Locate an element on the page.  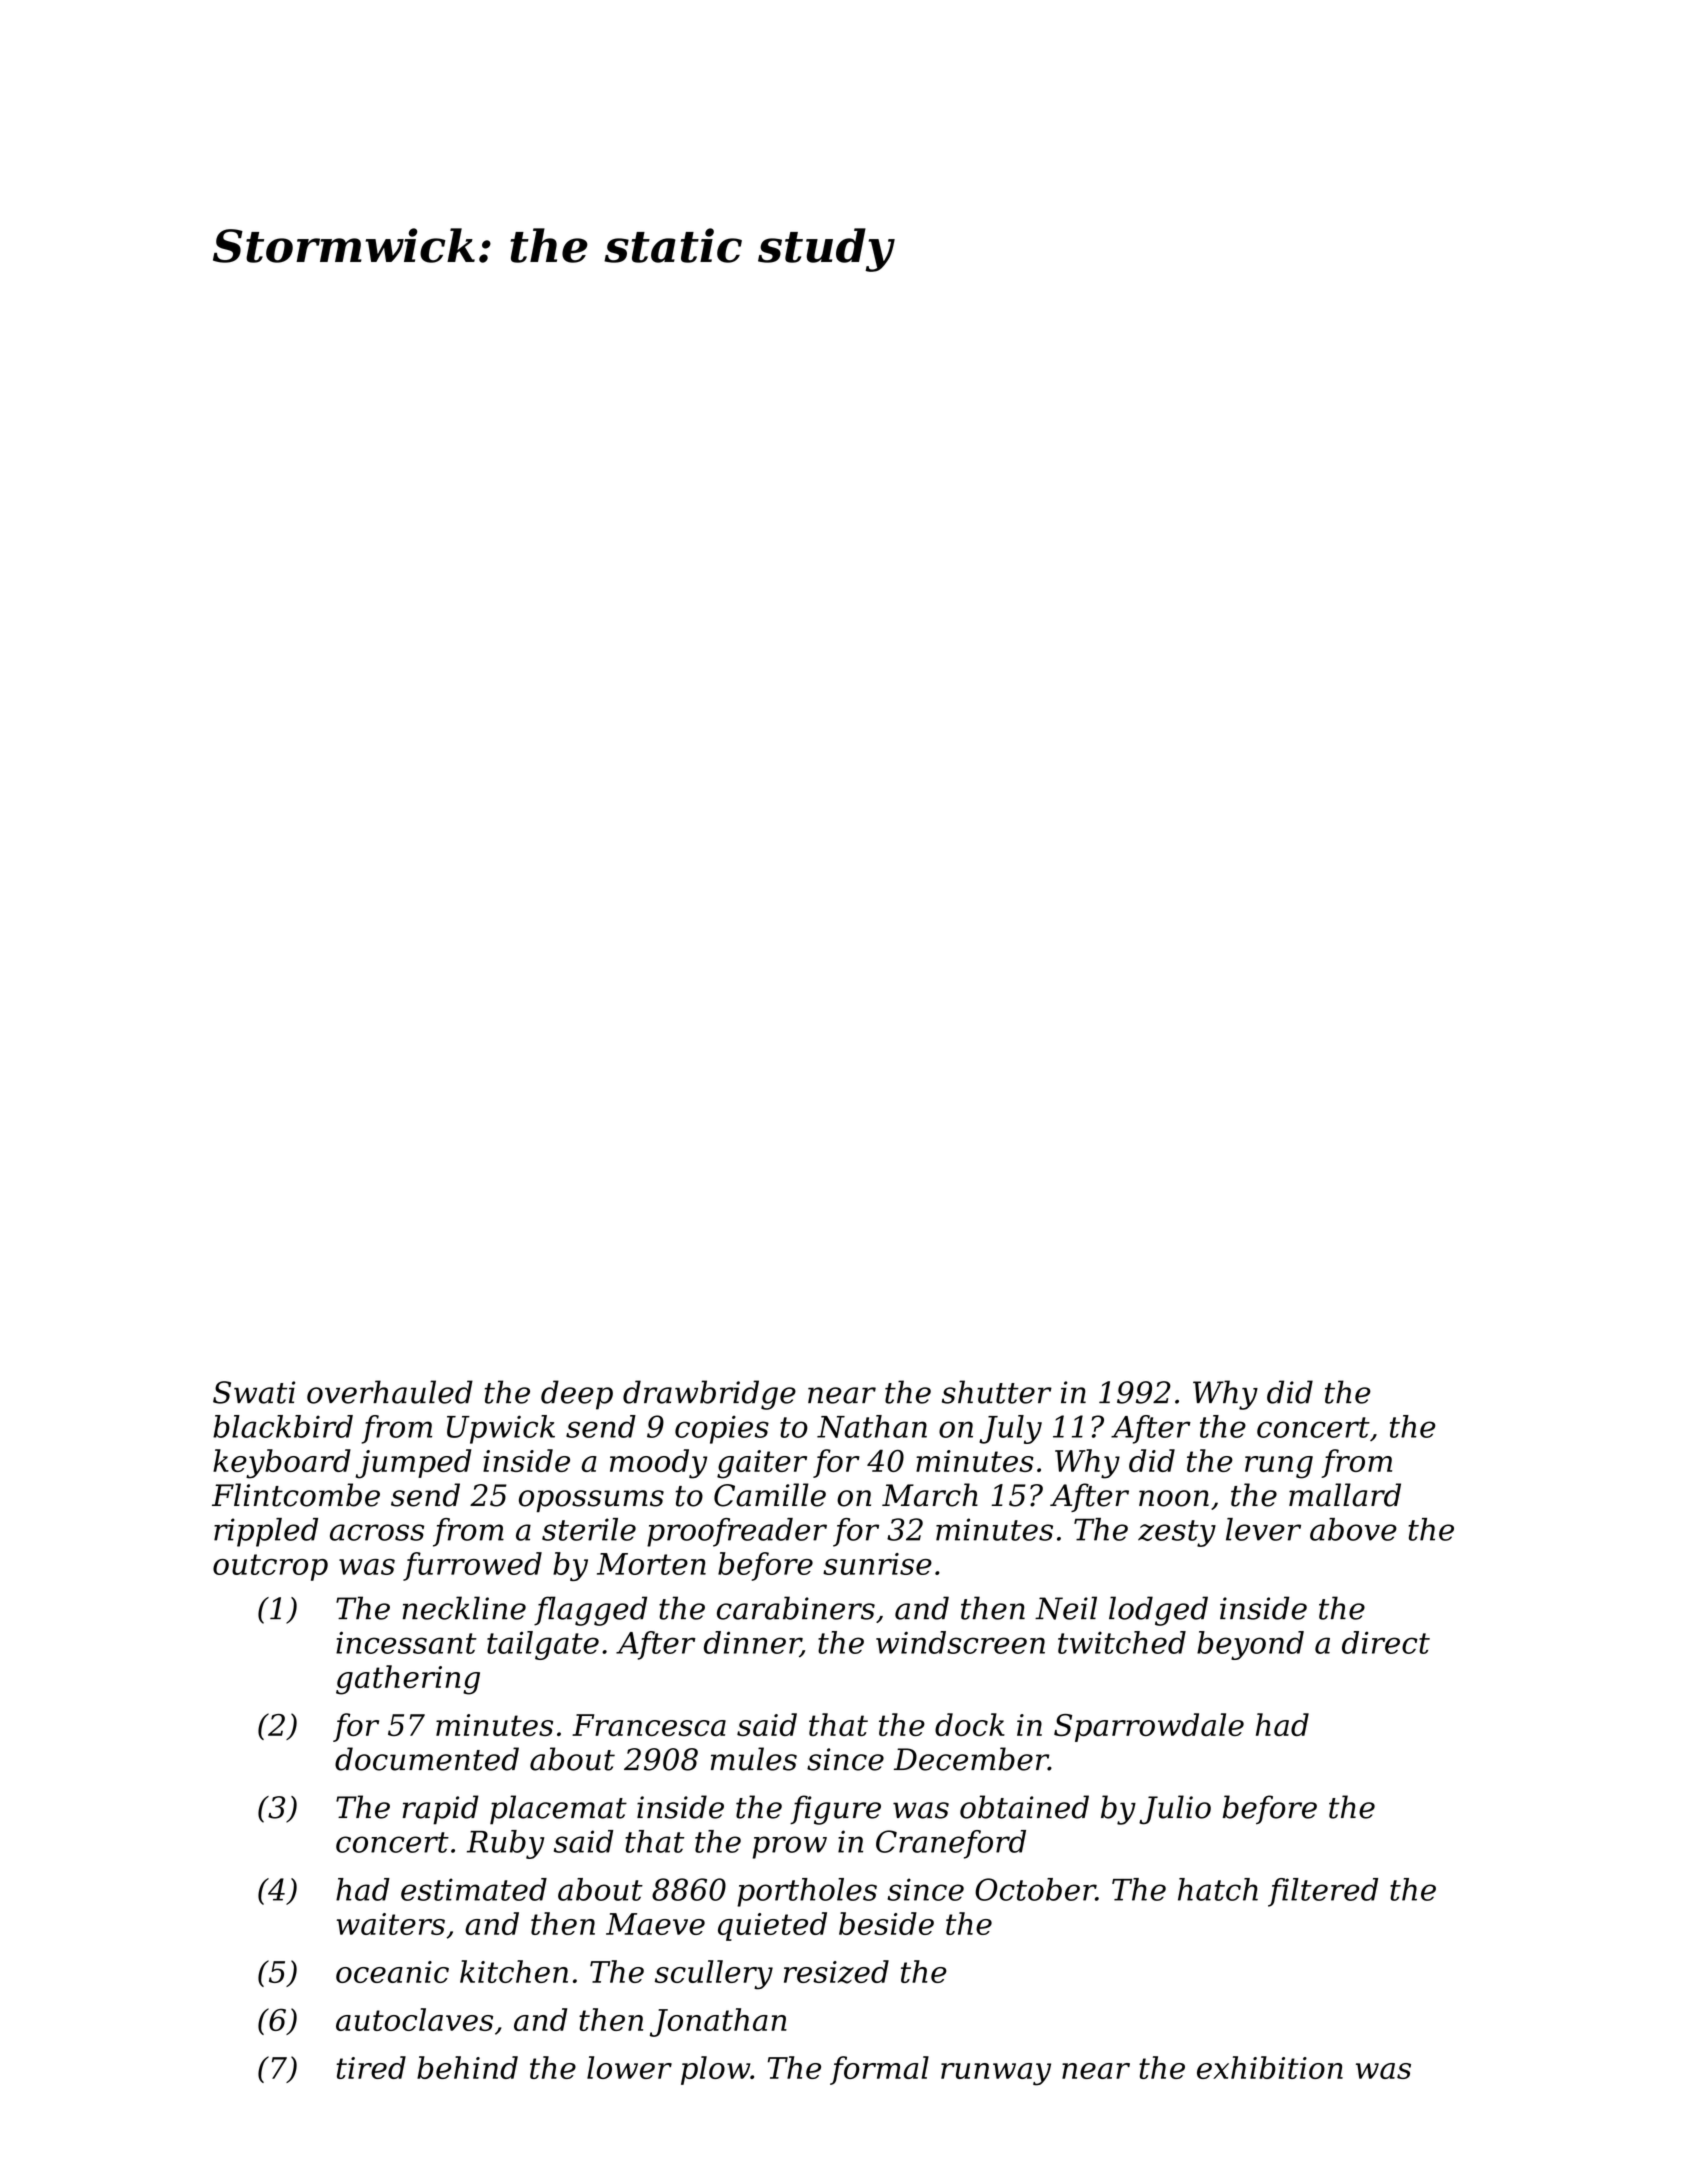
Upwick is located at coordinates (501, 1429).
